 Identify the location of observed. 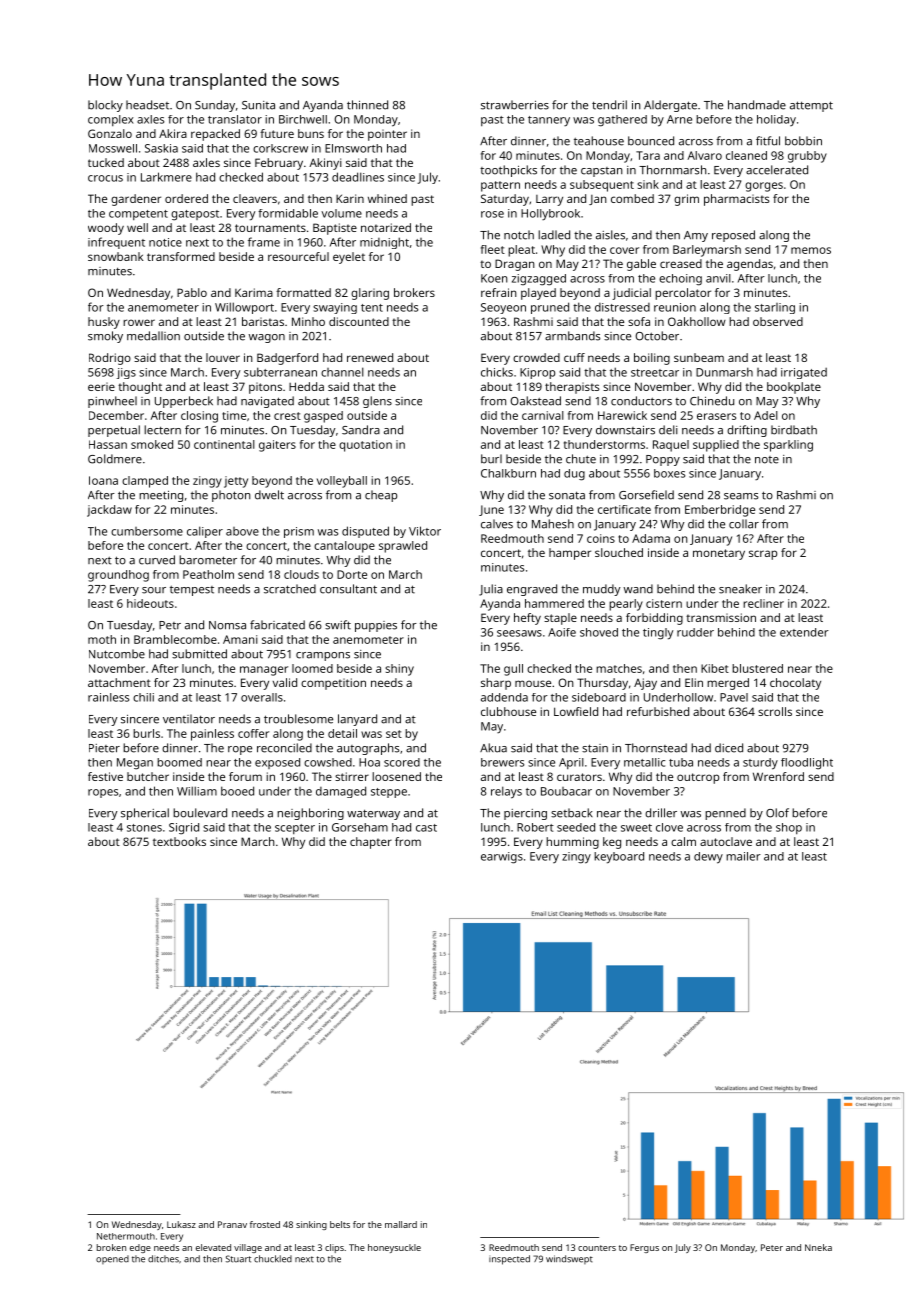
(778, 321).
